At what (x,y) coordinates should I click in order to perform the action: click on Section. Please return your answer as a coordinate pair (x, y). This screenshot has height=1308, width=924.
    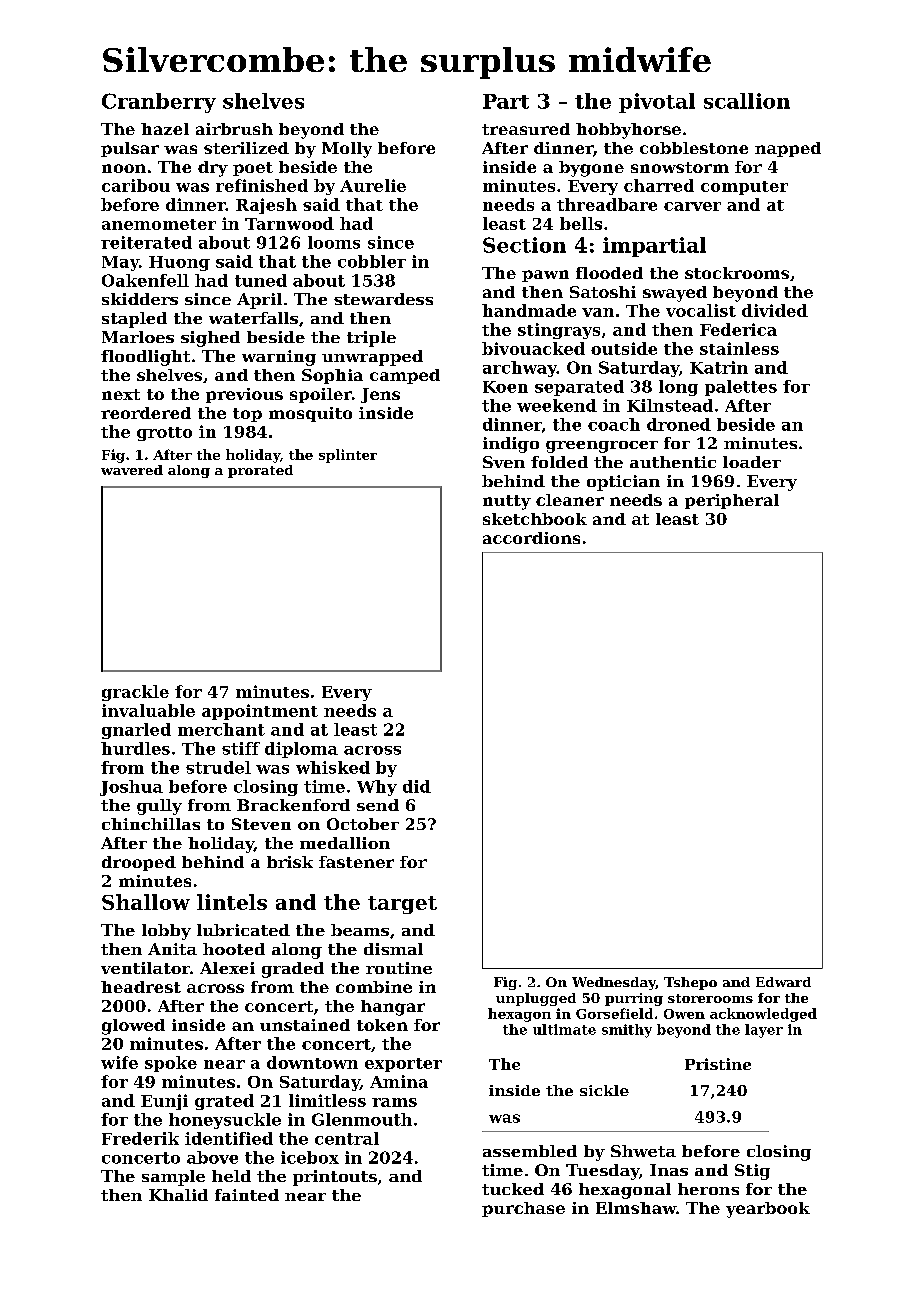
    Looking at the image, I should click on (524, 245).
